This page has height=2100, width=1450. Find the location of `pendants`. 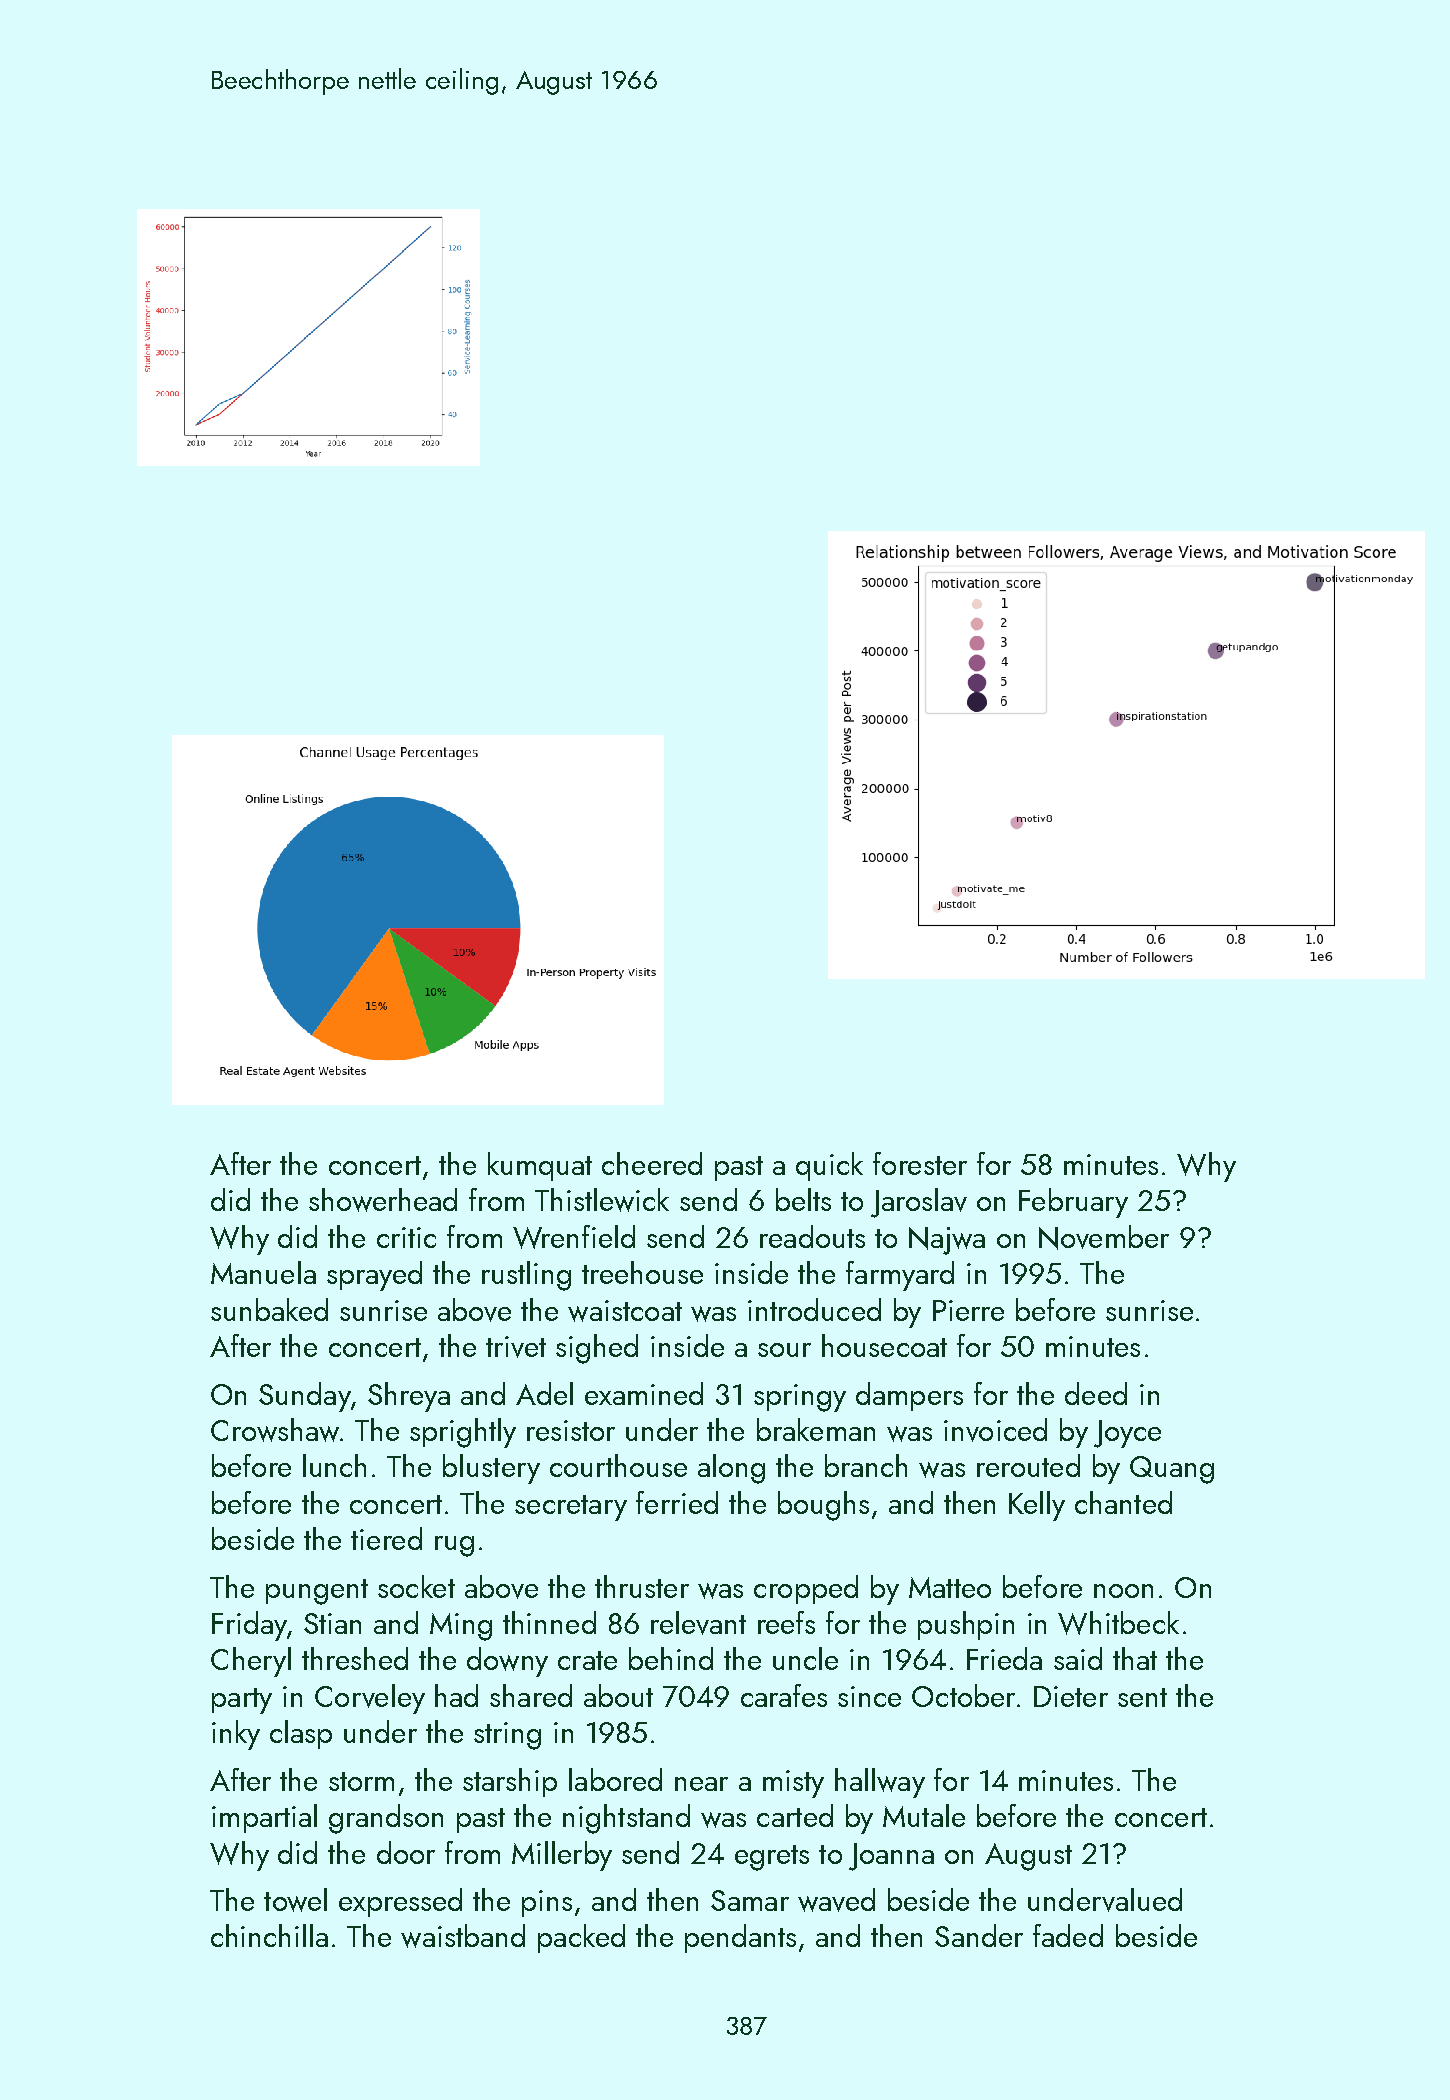

pendants is located at coordinates (740, 1938).
